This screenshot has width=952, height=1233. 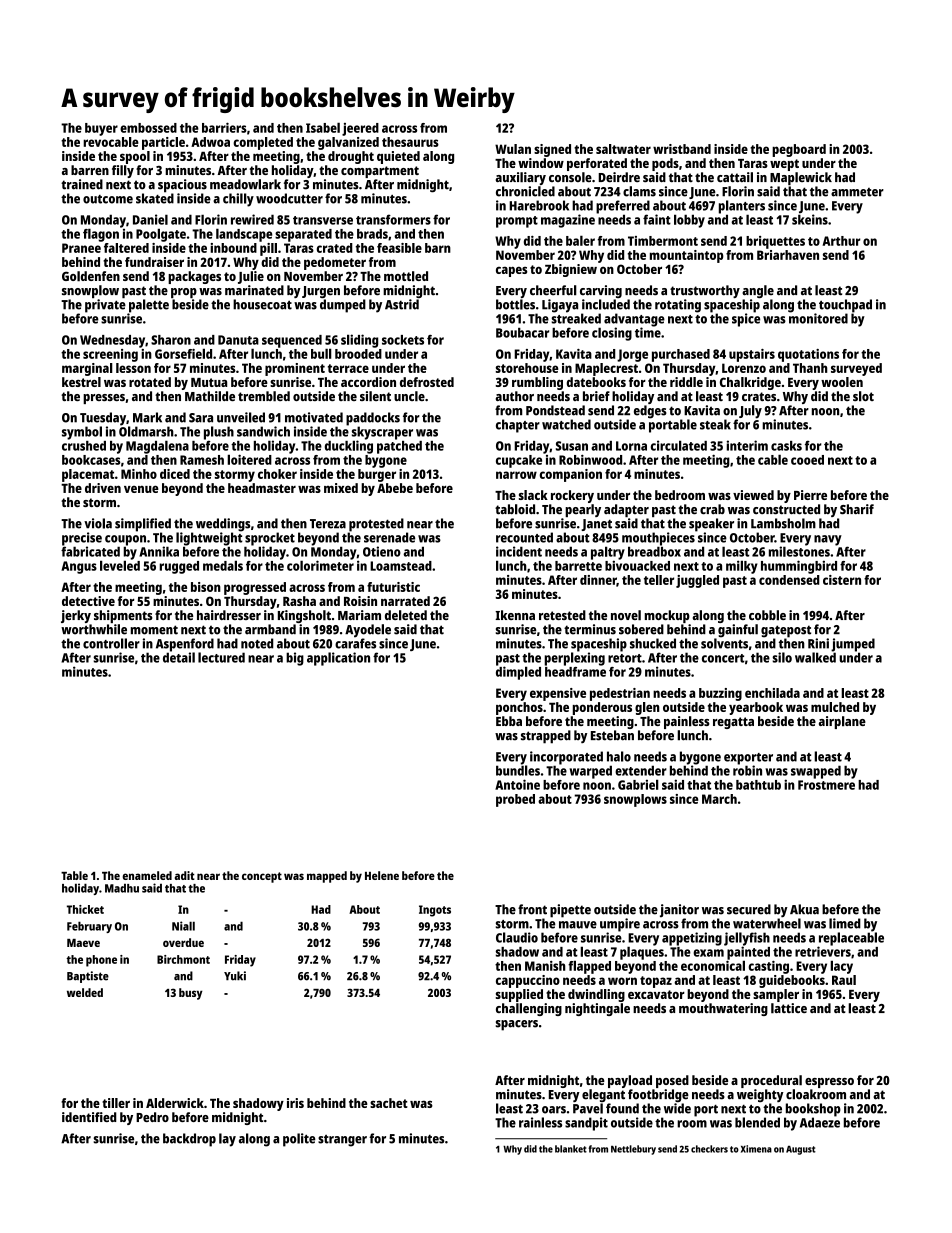 I want to click on bathtub, so click(x=758, y=785).
